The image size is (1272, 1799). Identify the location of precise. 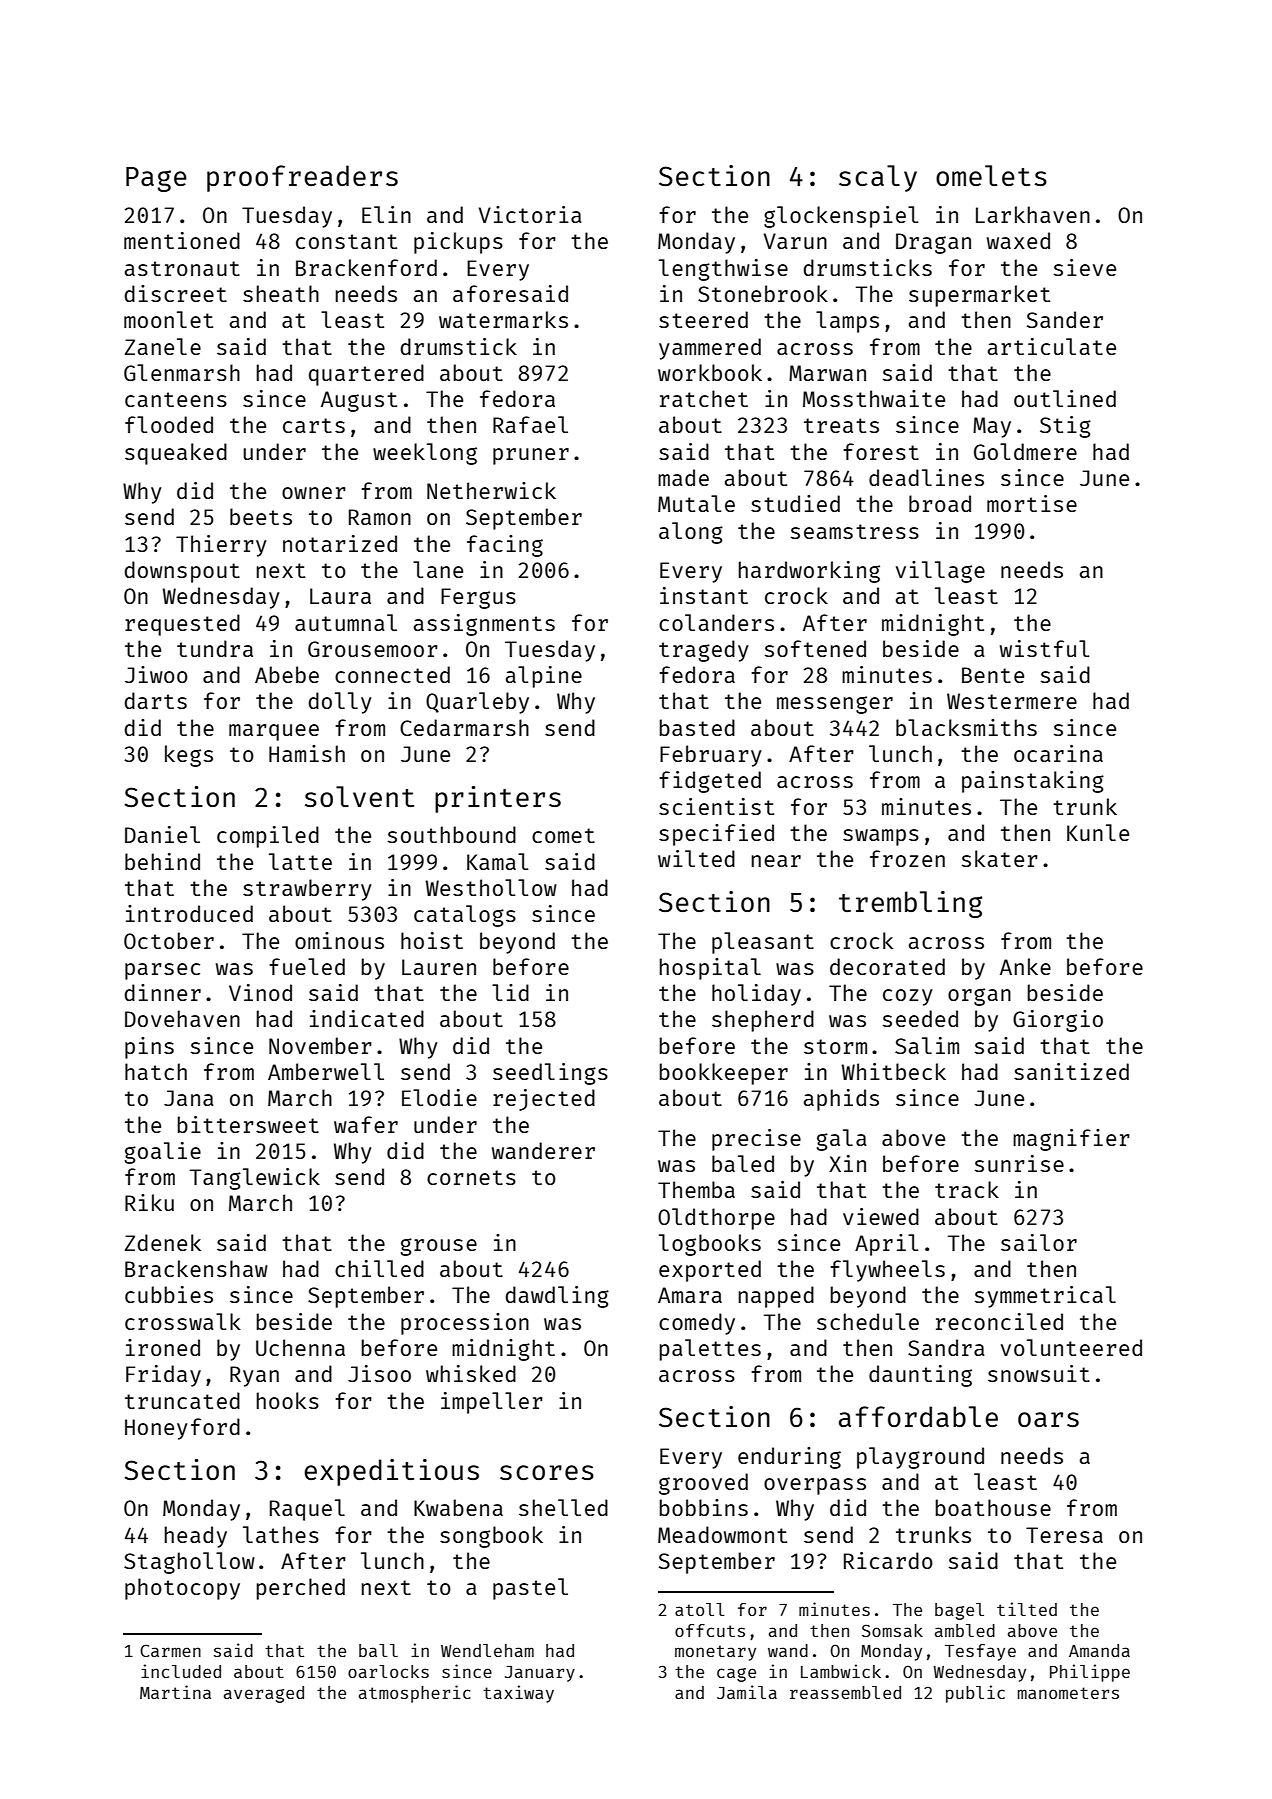
(756, 1140).
